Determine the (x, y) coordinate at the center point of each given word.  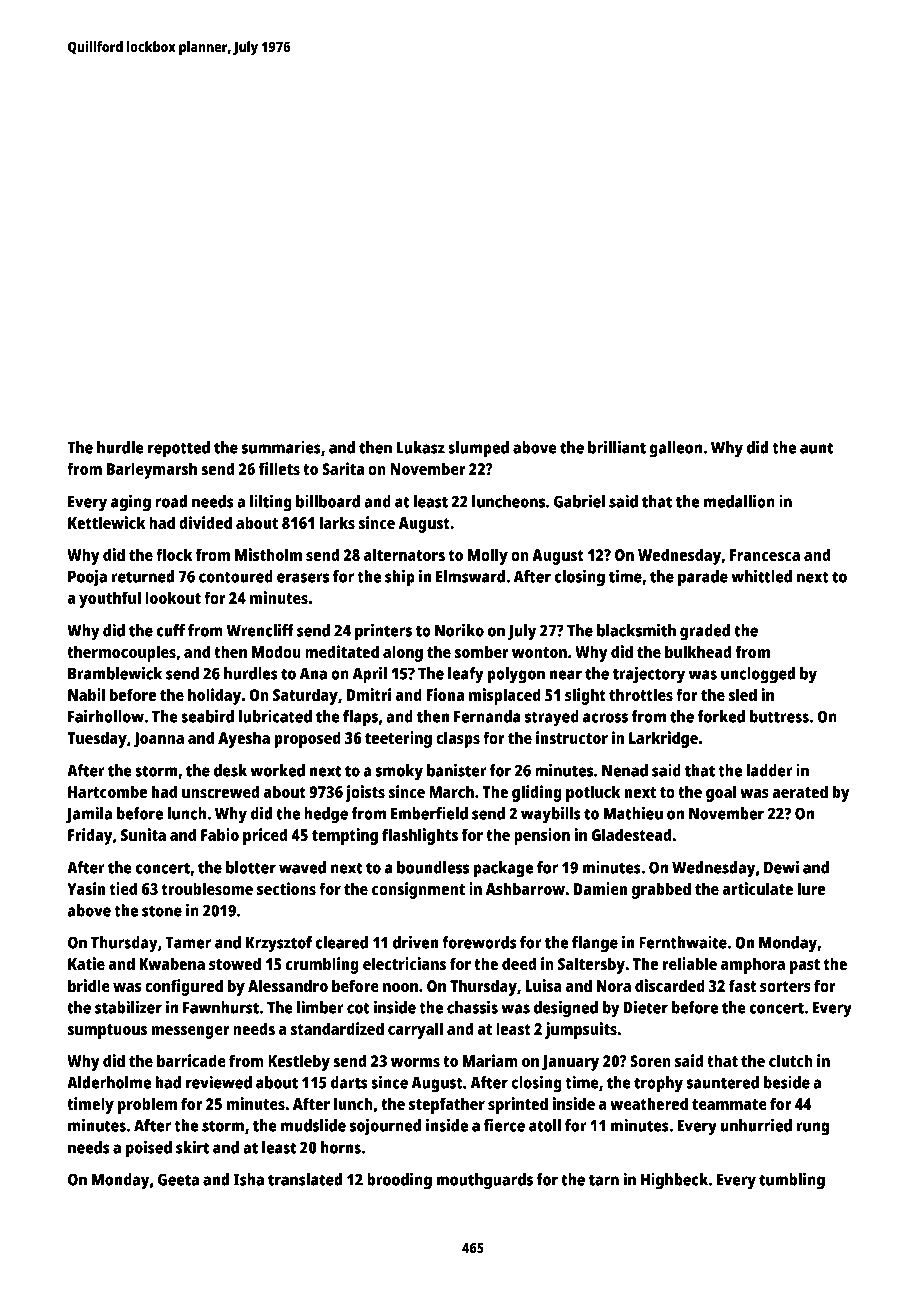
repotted (179, 449)
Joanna (158, 740)
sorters (785, 986)
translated (305, 1179)
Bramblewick (115, 673)
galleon (675, 449)
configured (184, 987)
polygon (516, 675)
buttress (779, 716)
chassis (472, 1007)
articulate (758, 888)
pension (542, 836)
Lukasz (421, 447)
